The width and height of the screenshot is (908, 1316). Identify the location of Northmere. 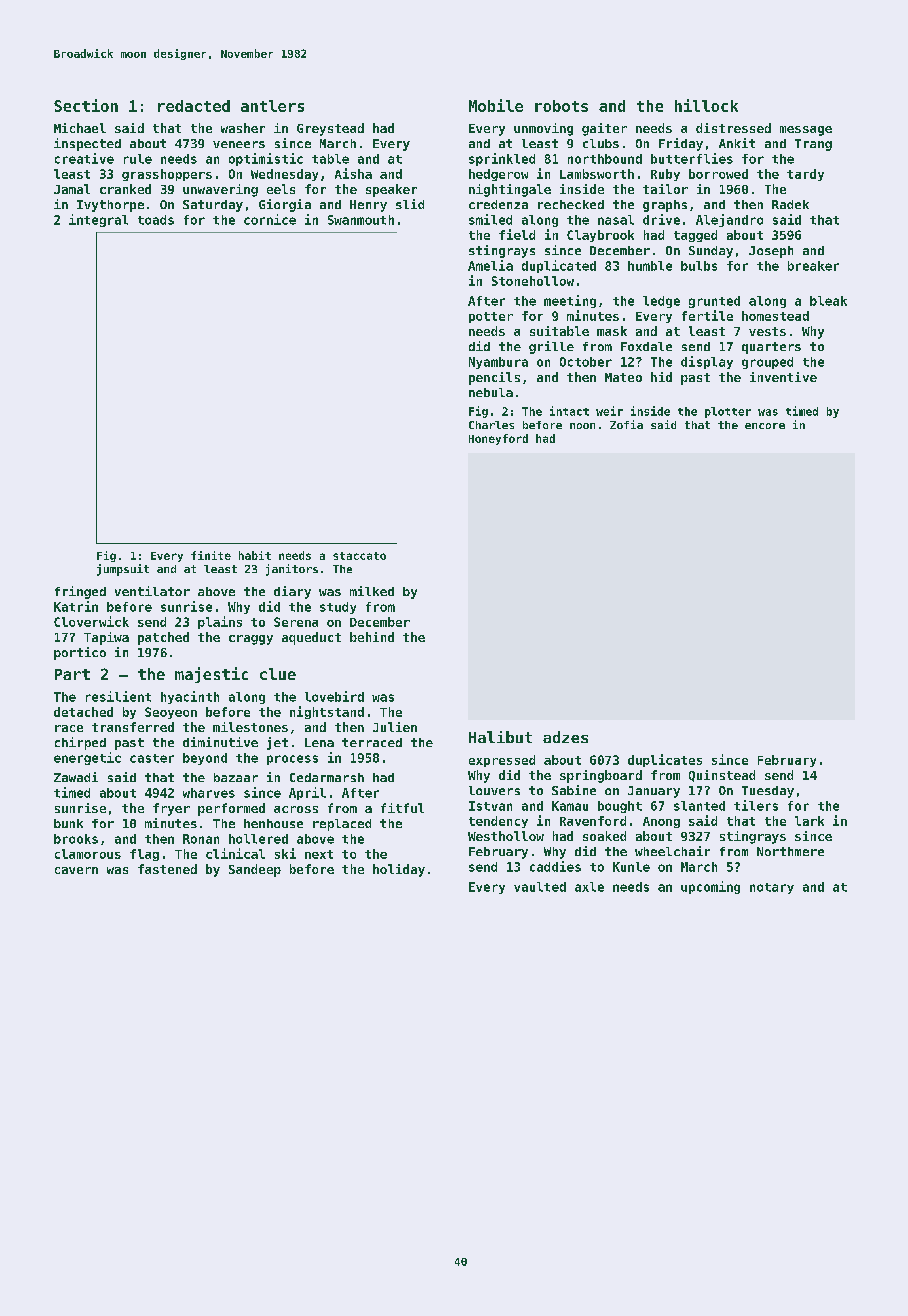
(790, 851).
